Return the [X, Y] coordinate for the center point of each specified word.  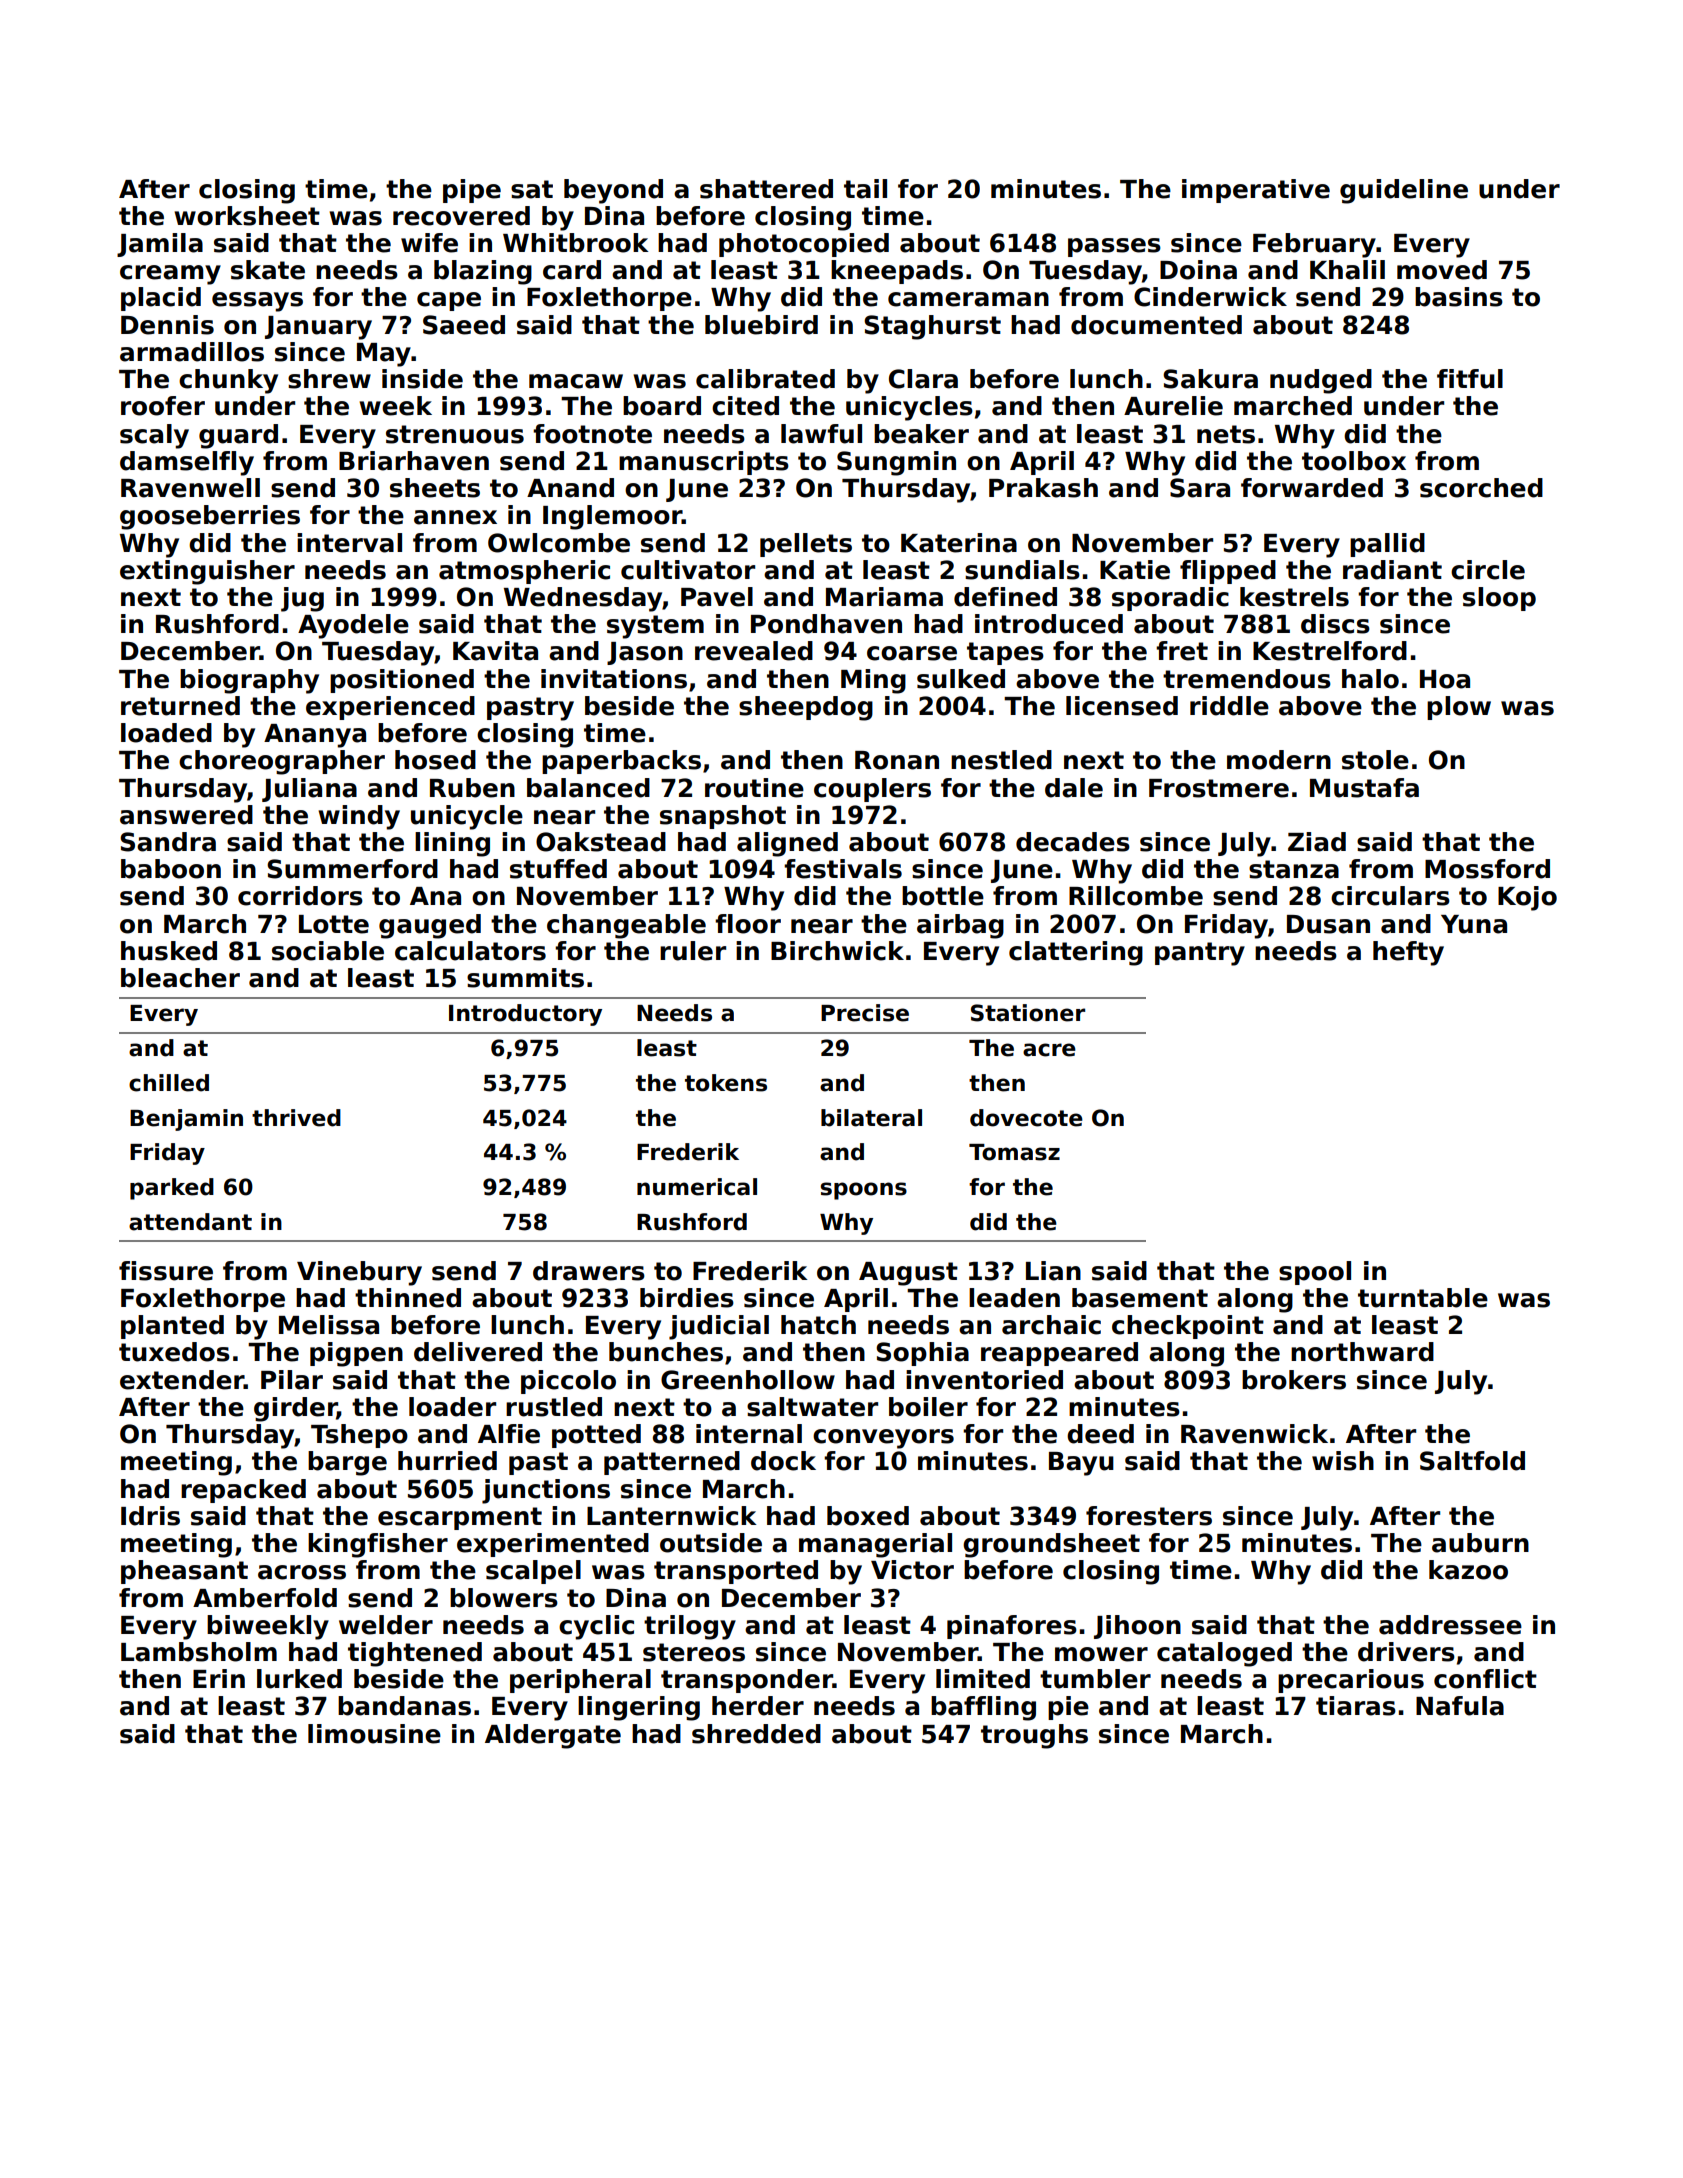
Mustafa [1364, 788]
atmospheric [524, 572]
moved [1442, 270]
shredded [756, 1734]
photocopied [804, 245]
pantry [1200, 954]
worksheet [247, 216]
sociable [328, 951]
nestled [1001, 760]
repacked [243, 1491]
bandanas [404, 1706]
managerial [875, 1545]
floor [748, 924]
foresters [1149, 1516]
